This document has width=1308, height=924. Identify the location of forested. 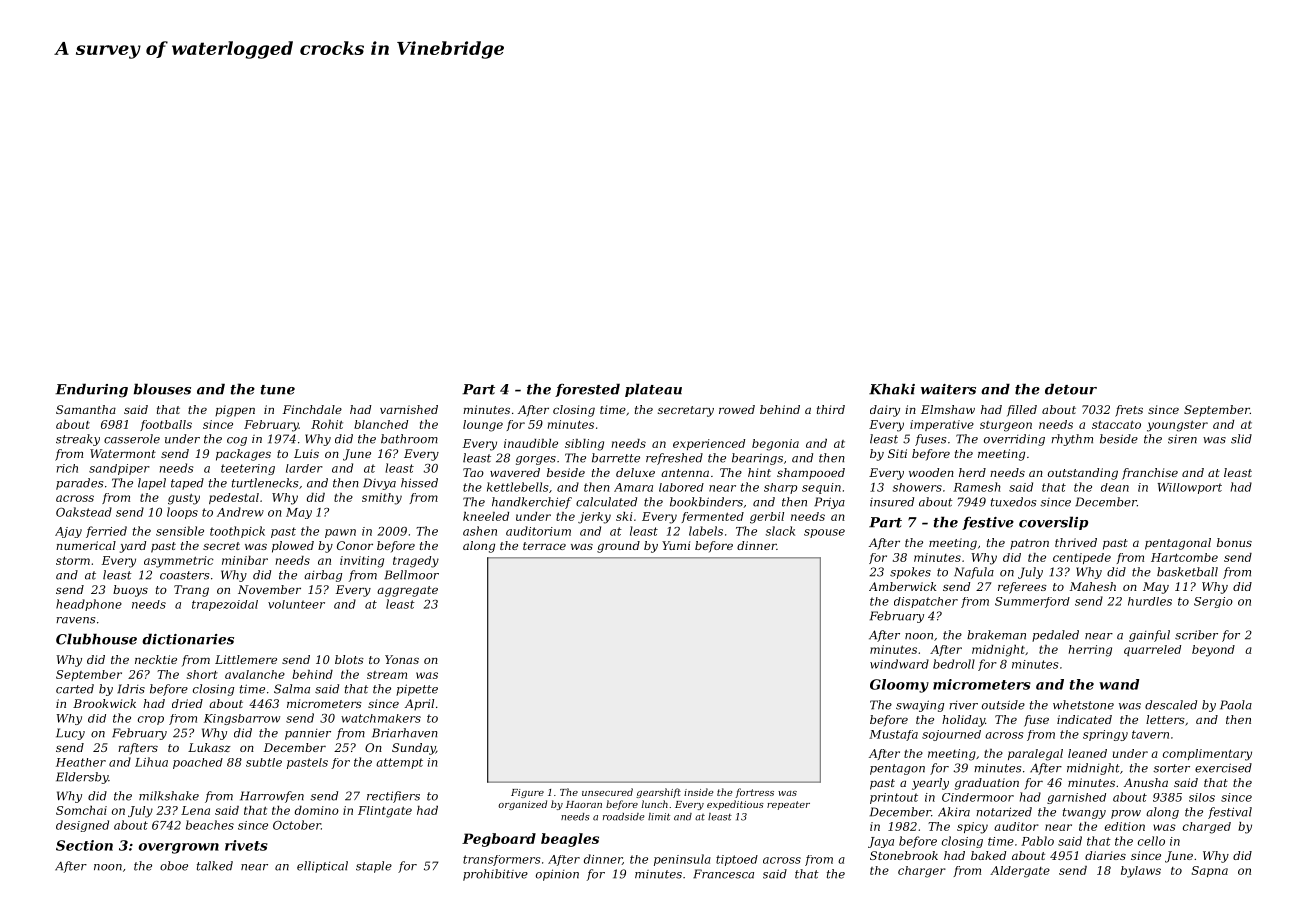
(587, 390).
